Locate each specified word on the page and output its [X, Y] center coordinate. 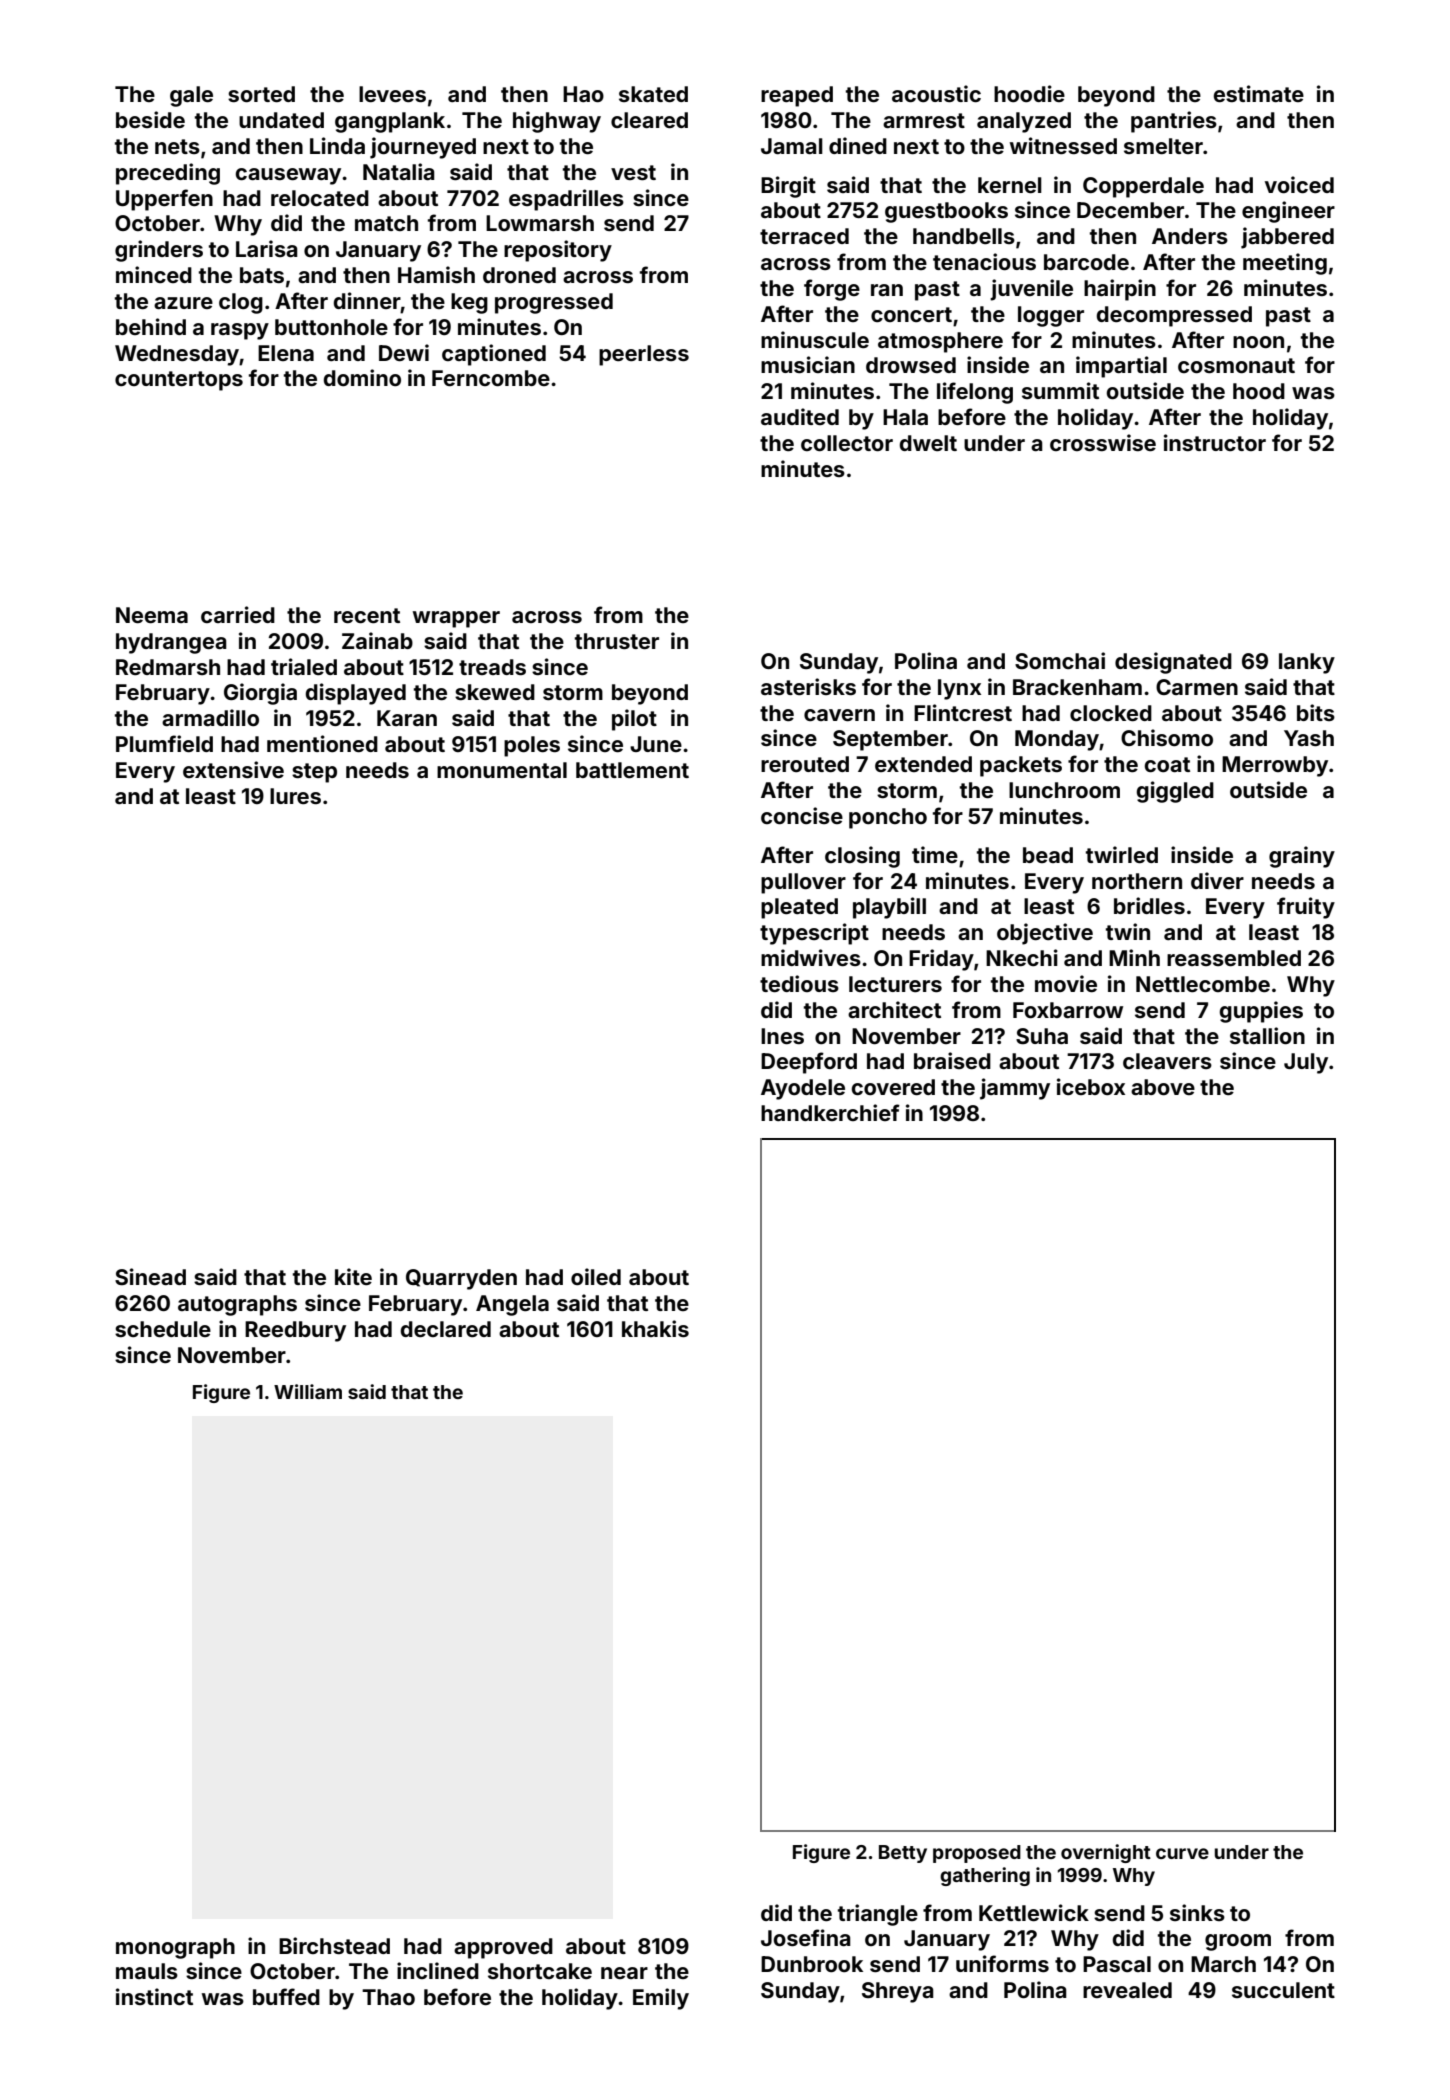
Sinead [150, 1276]
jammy [1015, 1089]
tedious [799, 983]
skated [653, 94]
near [624, 1973]
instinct [154, 1996]
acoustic [936, 93]
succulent [1283, 1990]
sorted [261, 94]
